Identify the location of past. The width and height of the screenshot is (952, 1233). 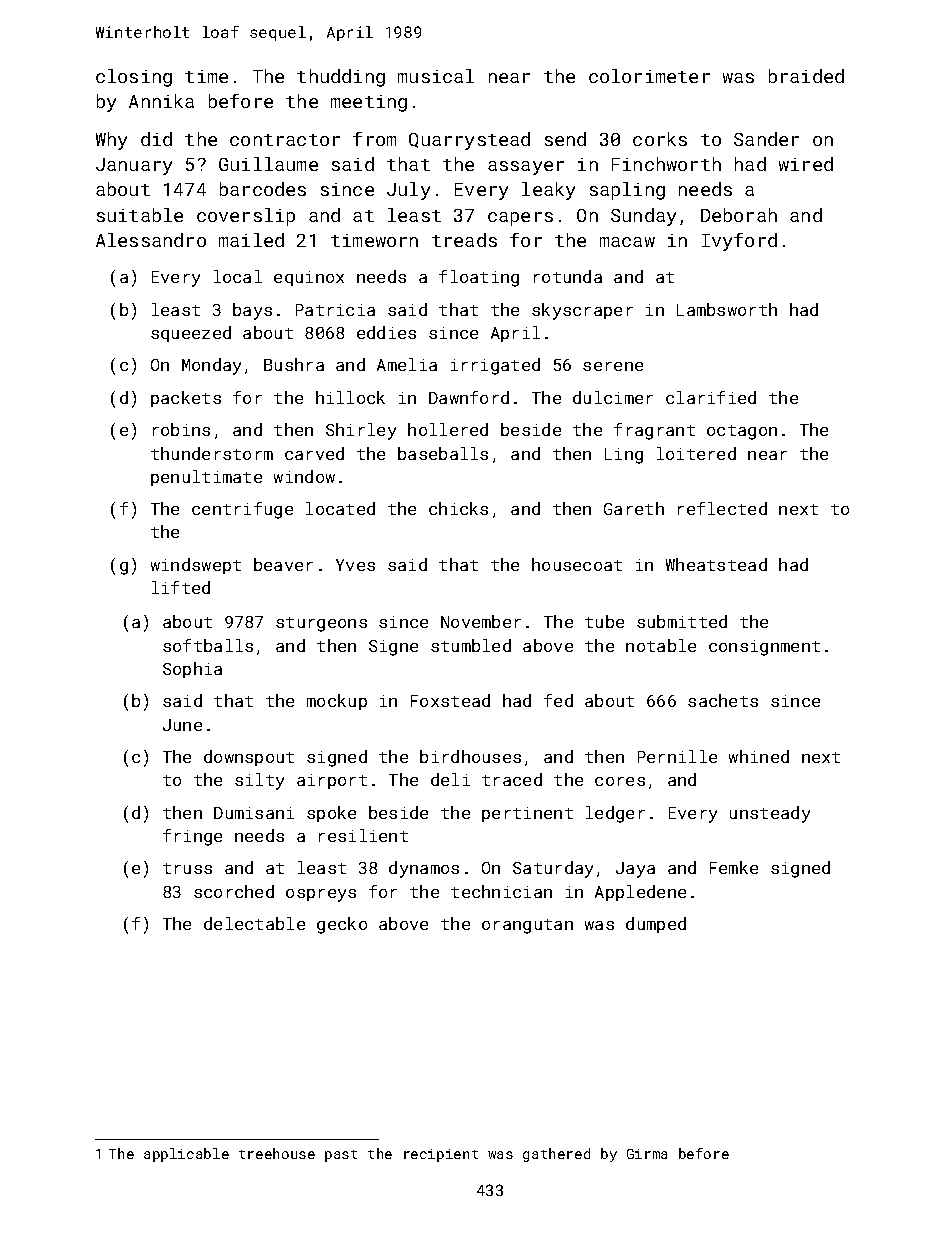
(341, 1156).
